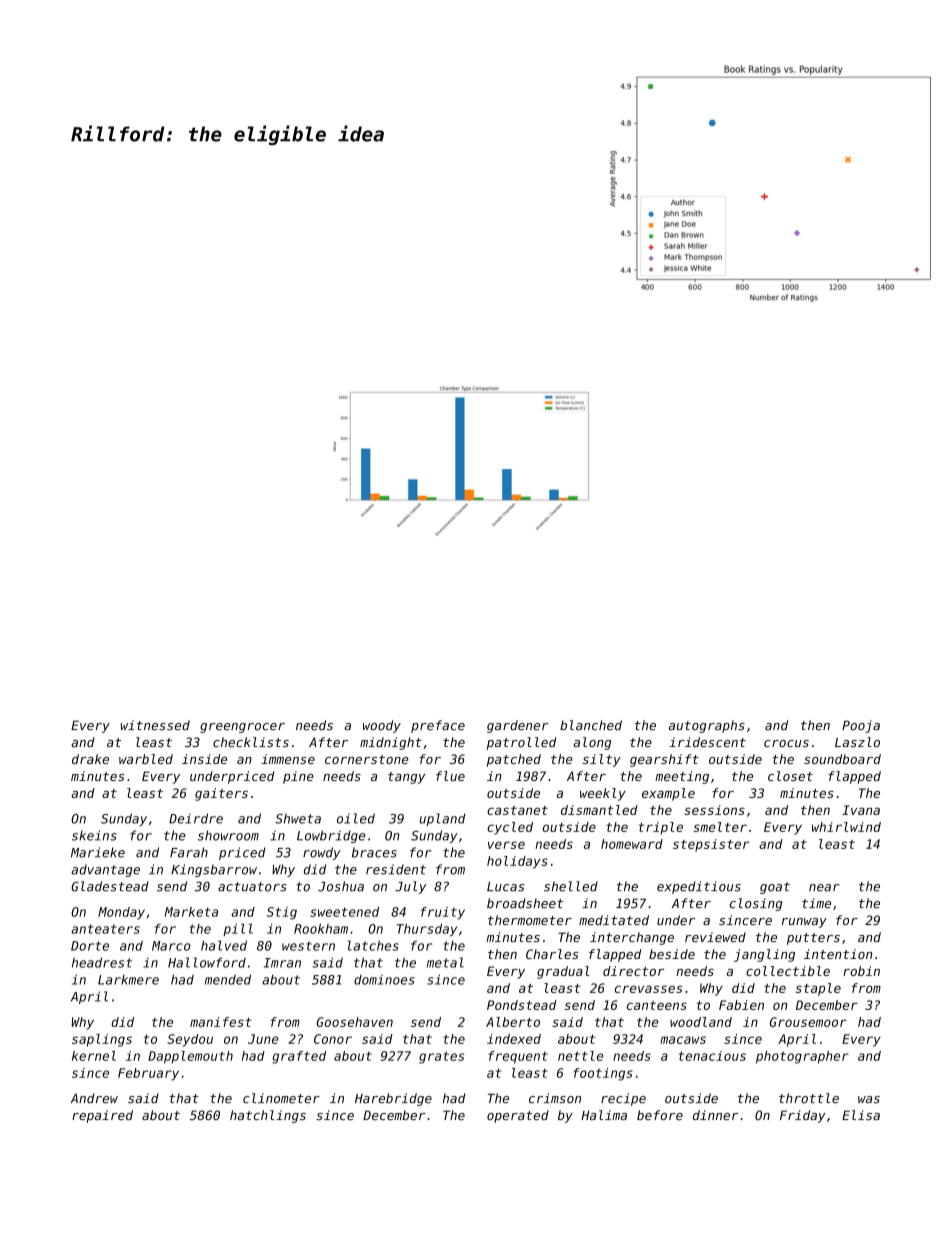 This document has width=952, height=1233. Describe the element at coordinates (824, 888) in the document. I see `near` at that location.
